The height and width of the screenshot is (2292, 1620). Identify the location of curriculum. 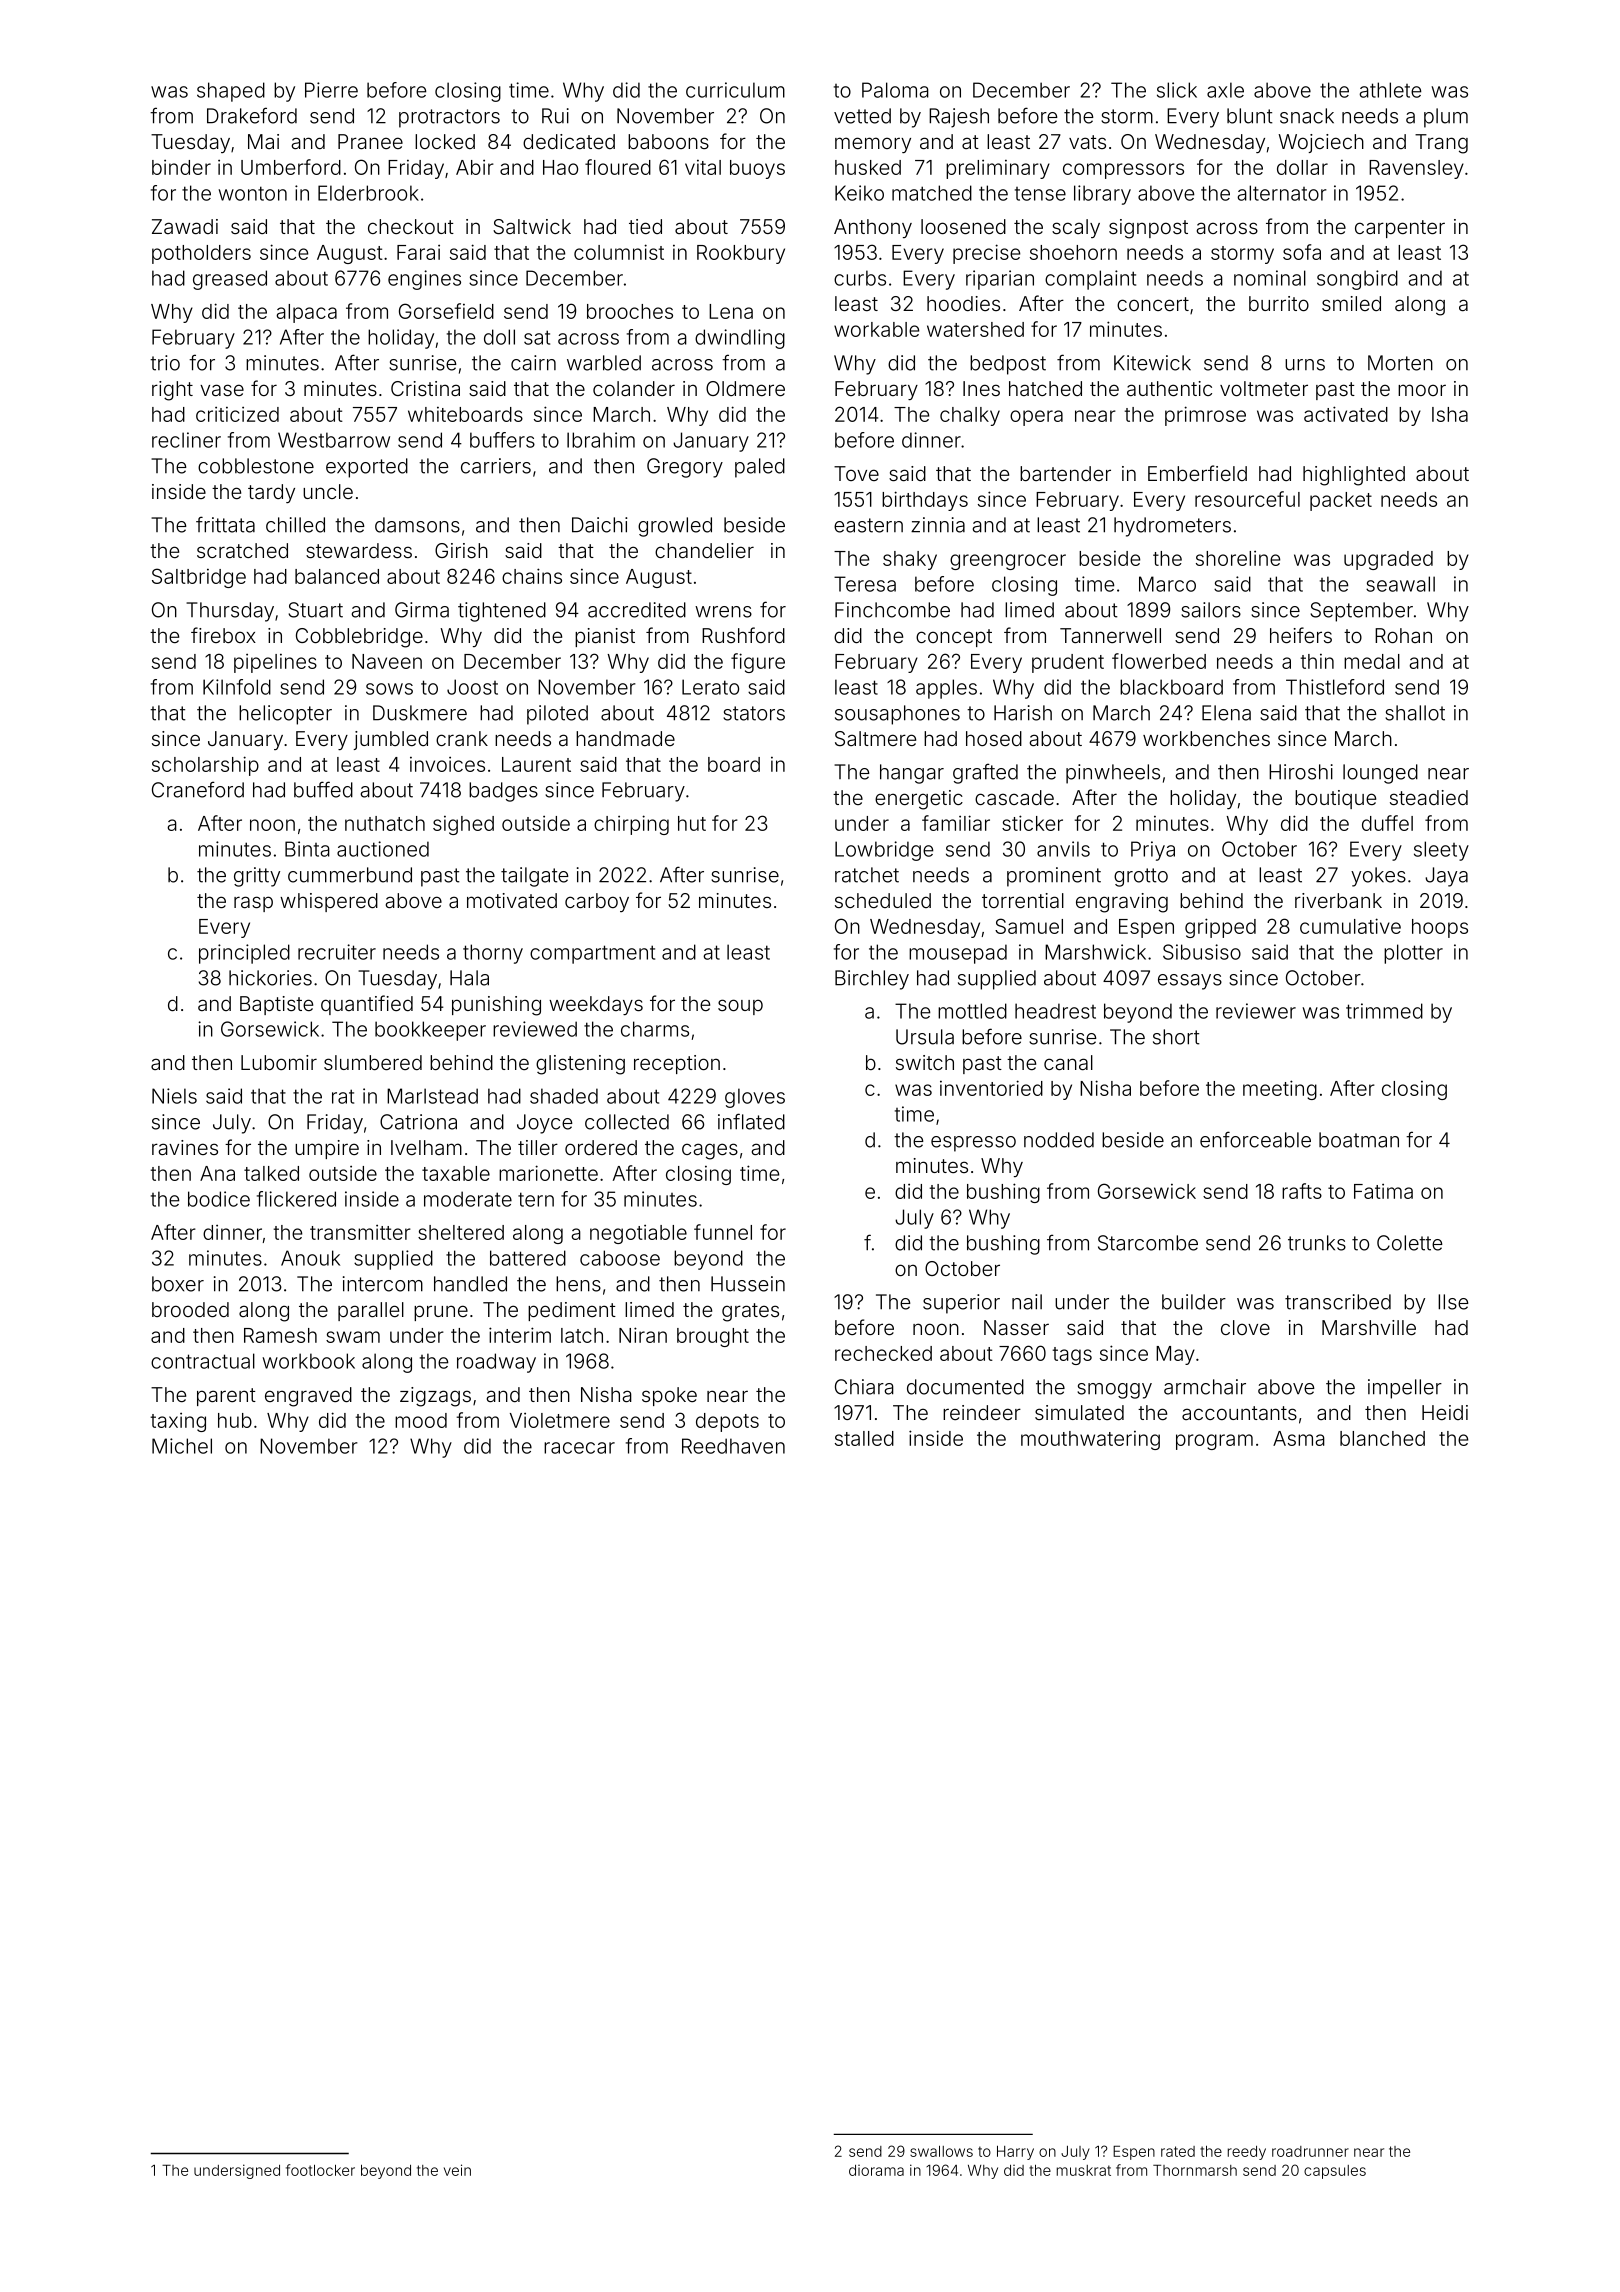
(735, 90).
